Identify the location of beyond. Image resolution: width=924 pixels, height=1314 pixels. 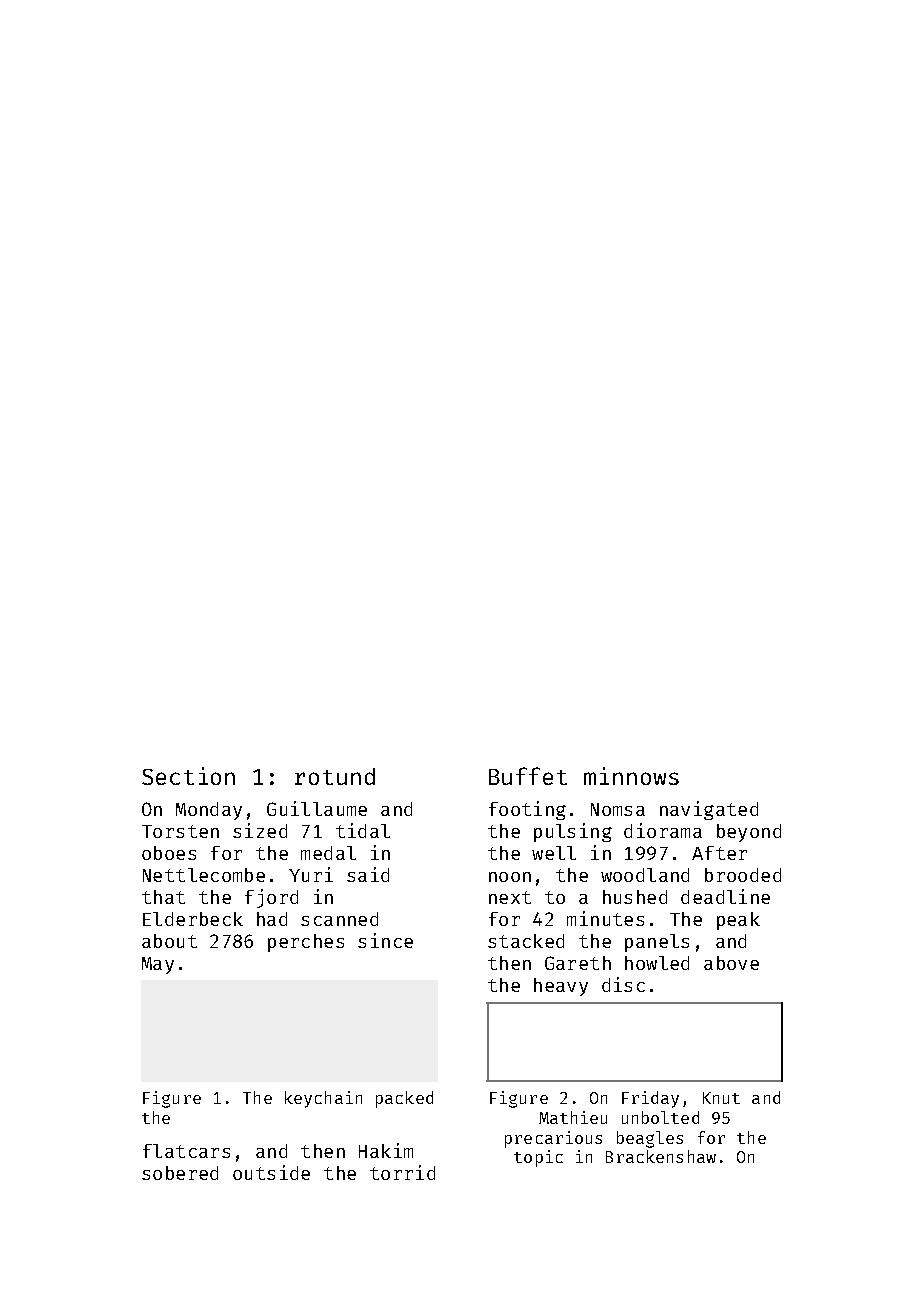
(749, 833).
